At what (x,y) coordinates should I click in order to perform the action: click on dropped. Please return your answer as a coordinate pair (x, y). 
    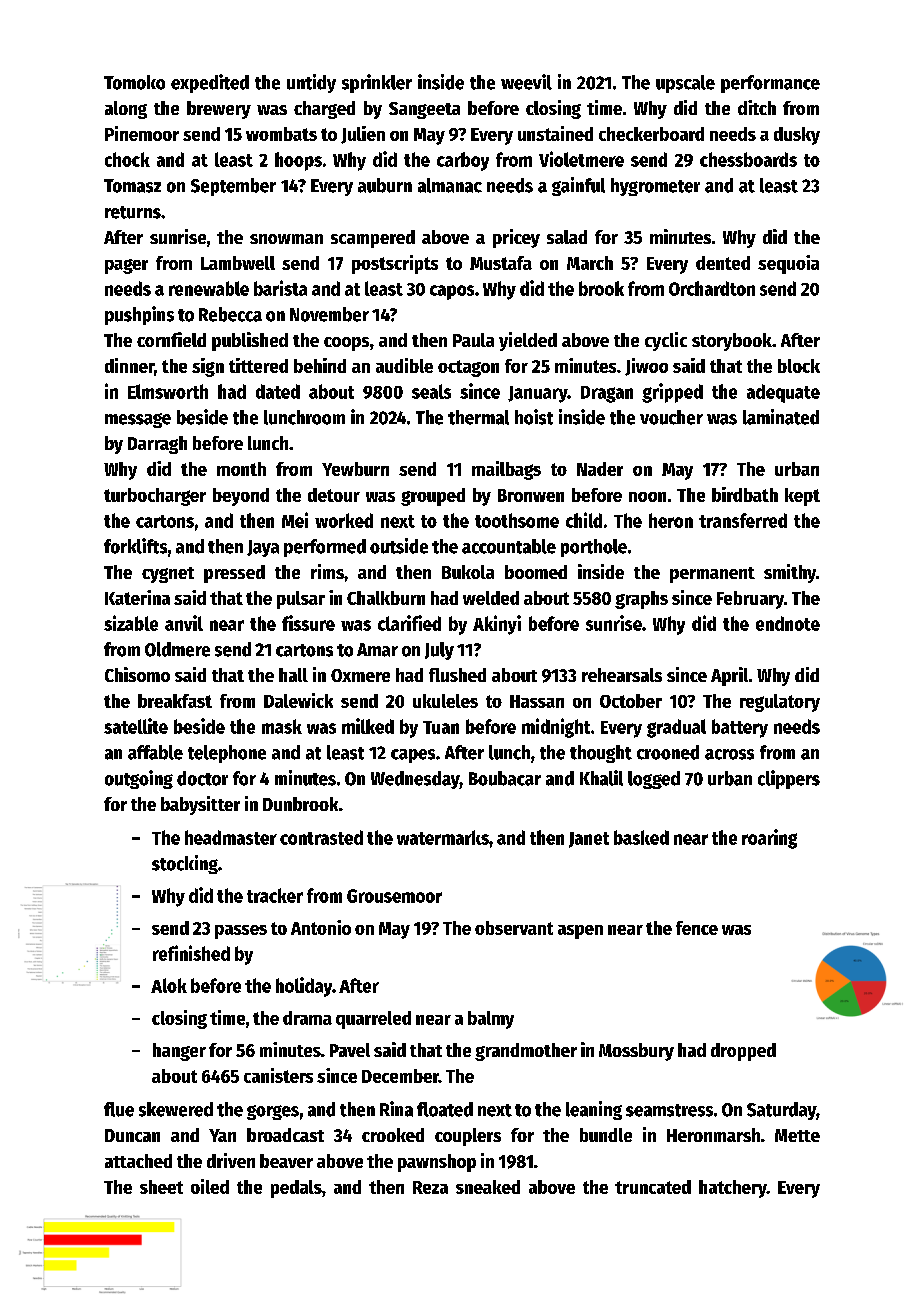
    Looking at the image, I should click on (743, 1052).
